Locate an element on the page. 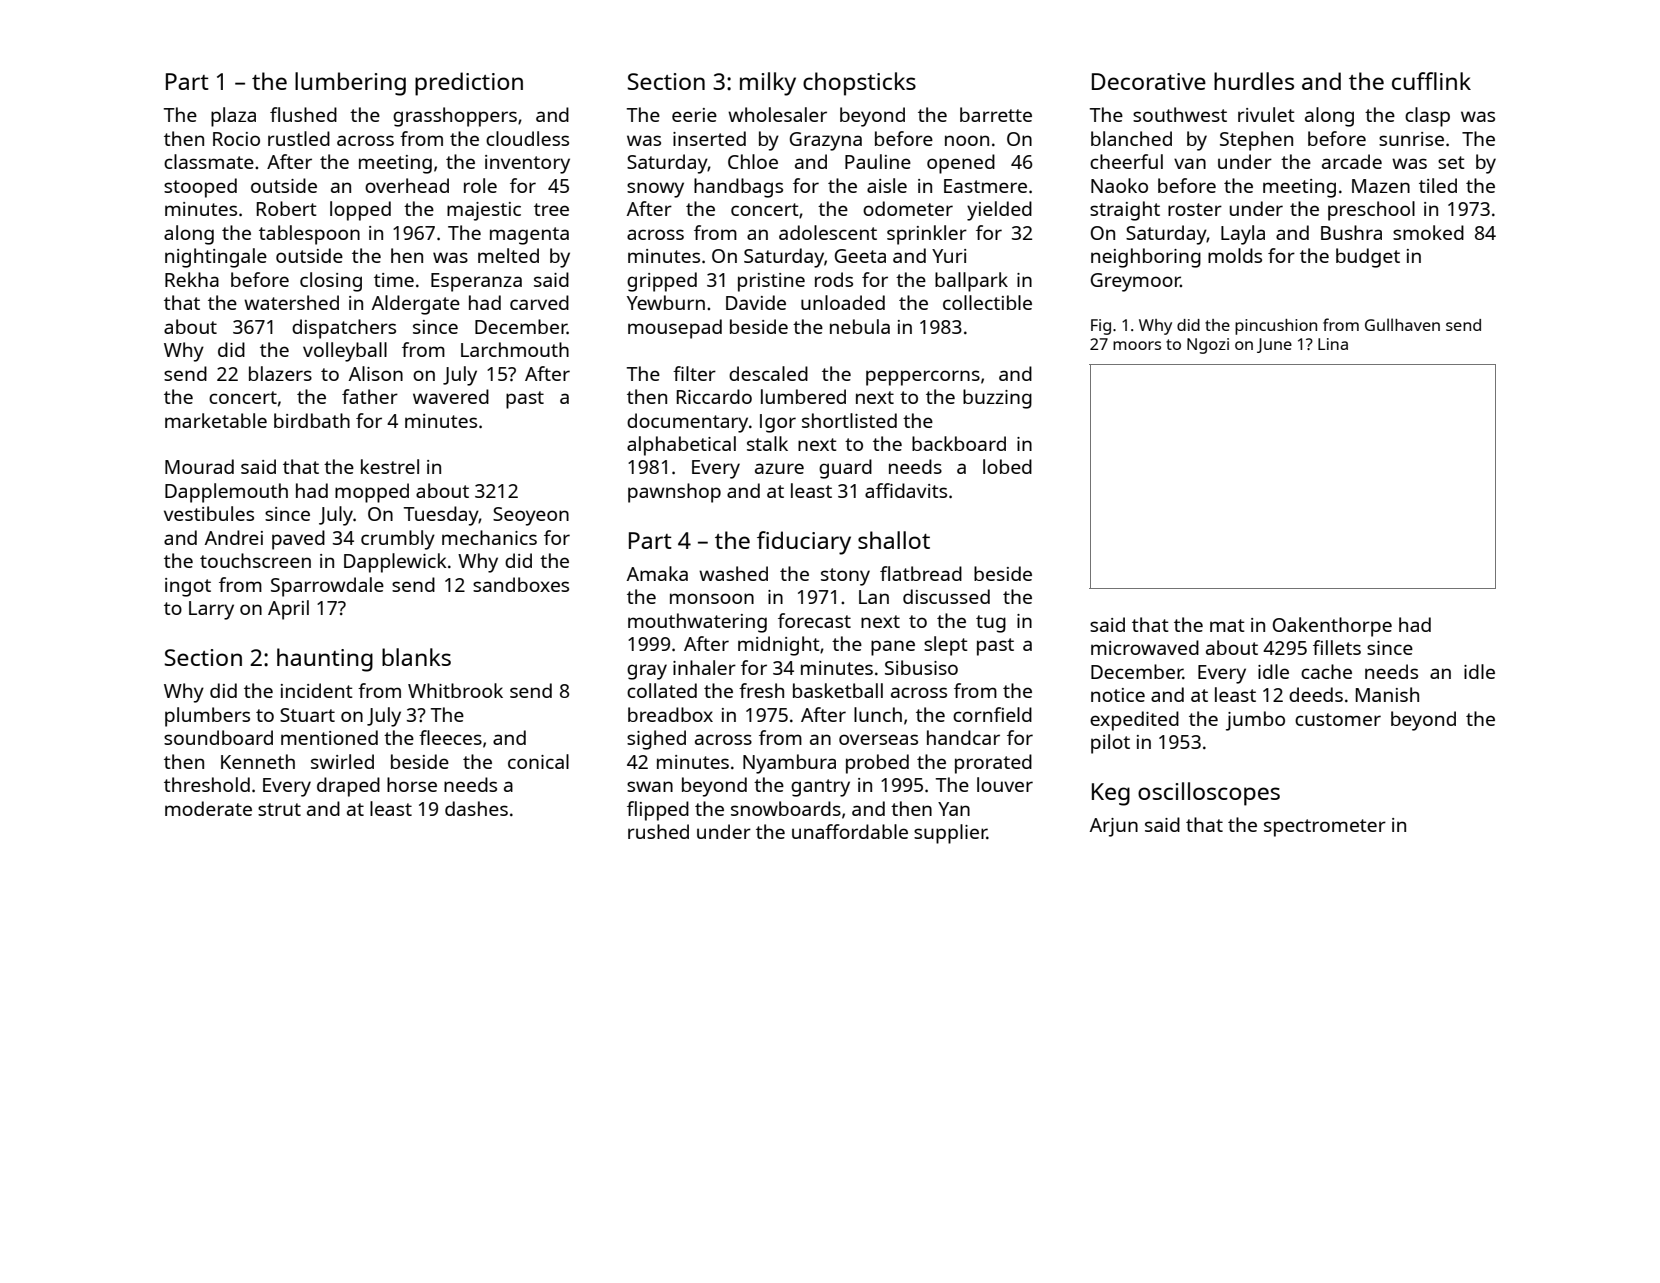  lumbering is located at coordinates (350, 84).
